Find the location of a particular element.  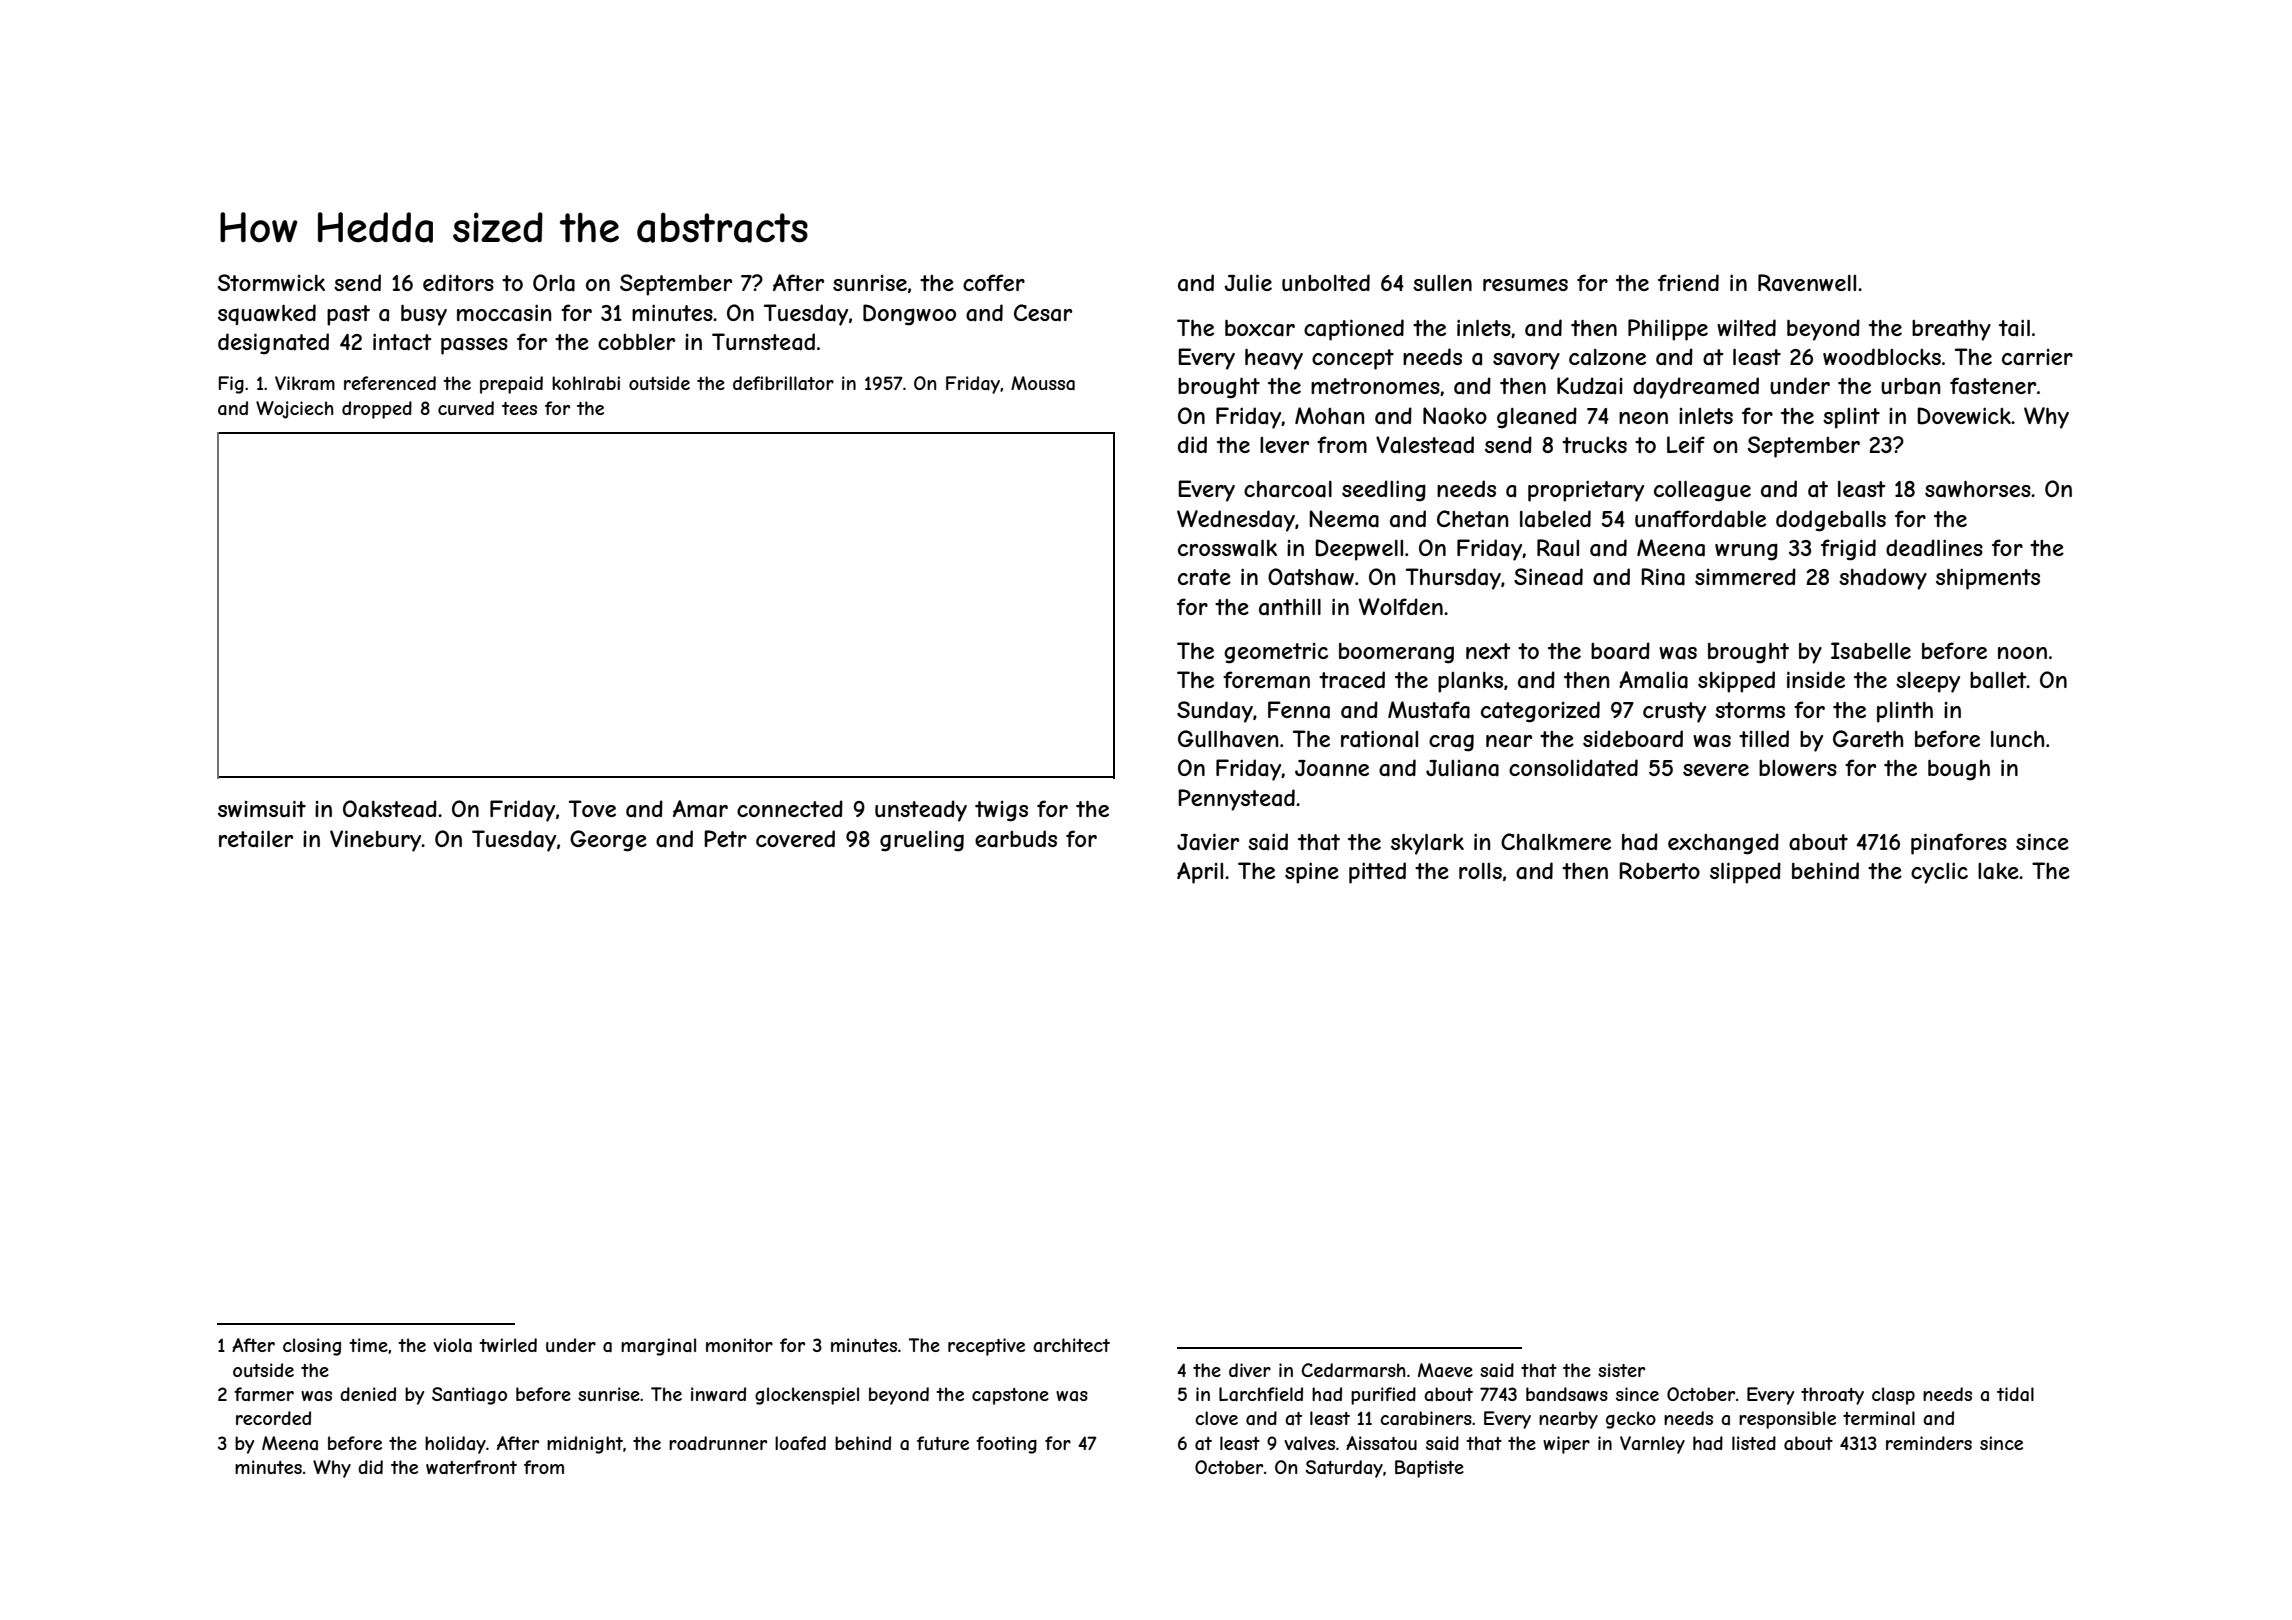

Stormwick is located at coordinates (271, 282).
